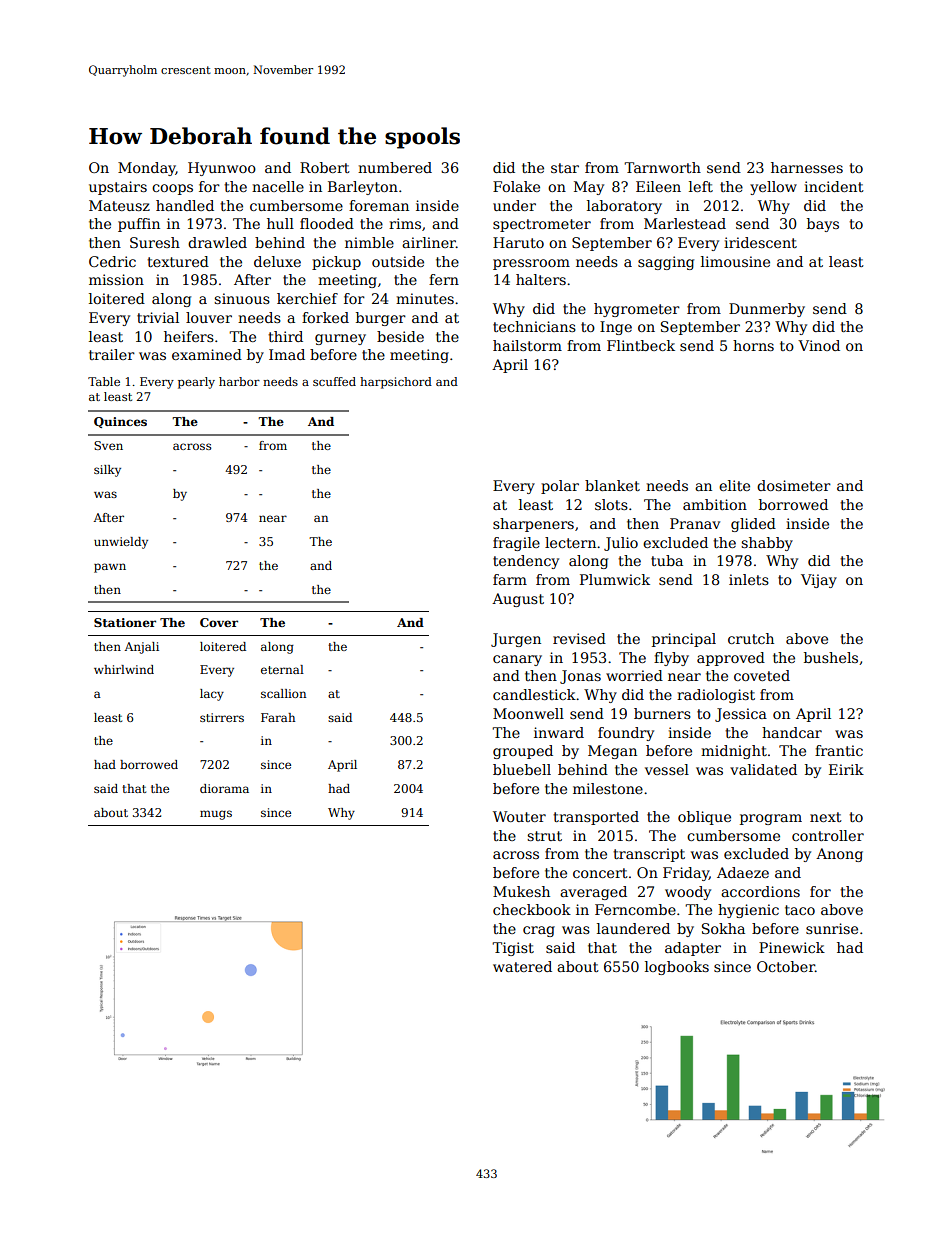 The width and height of the screenshot is (952, 1233). Describe the element at coordinates (794, 485) in the screenshot. I see `dosimeter` at that location.
